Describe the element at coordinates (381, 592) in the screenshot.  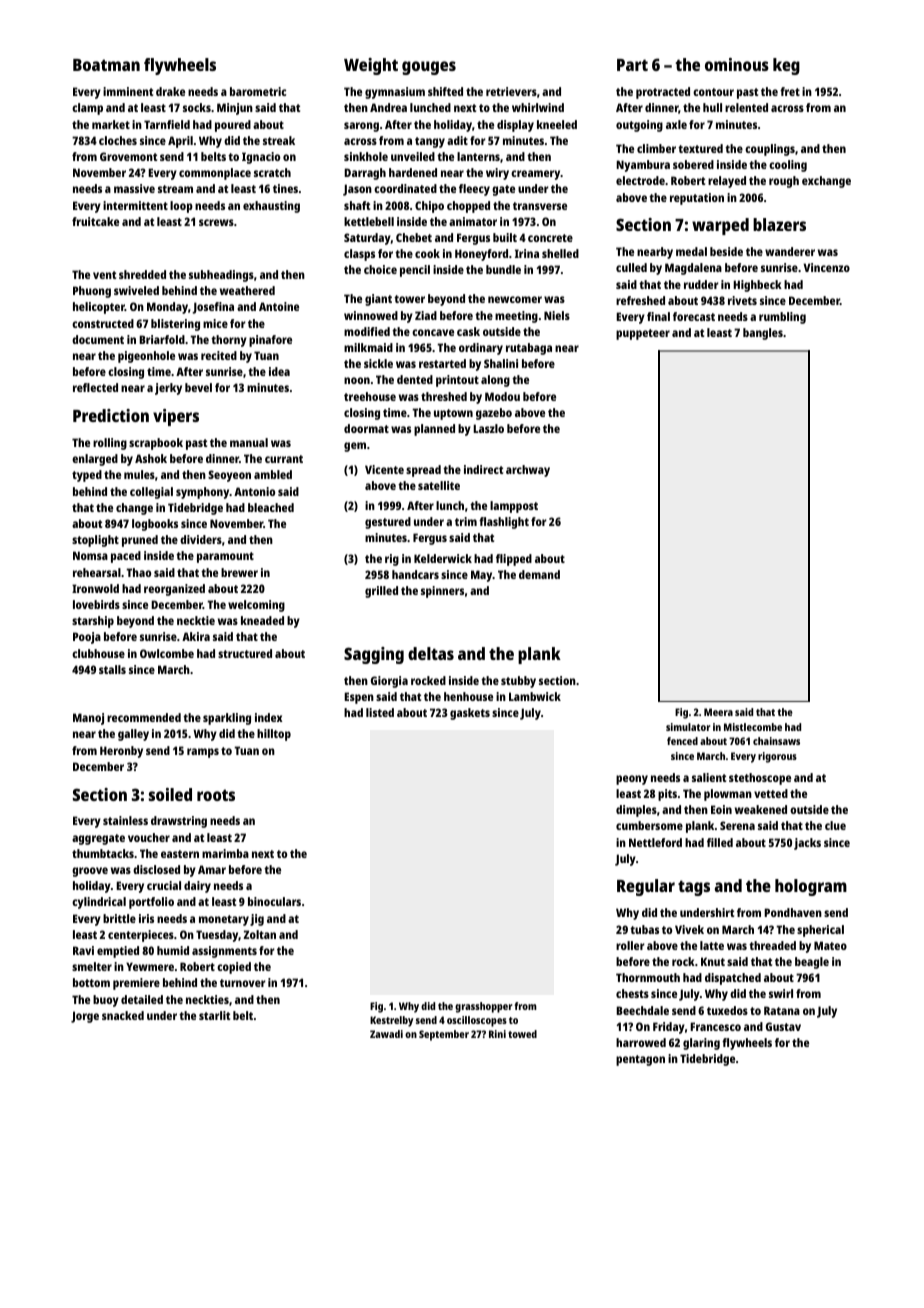
I see `grilled` at that location.
